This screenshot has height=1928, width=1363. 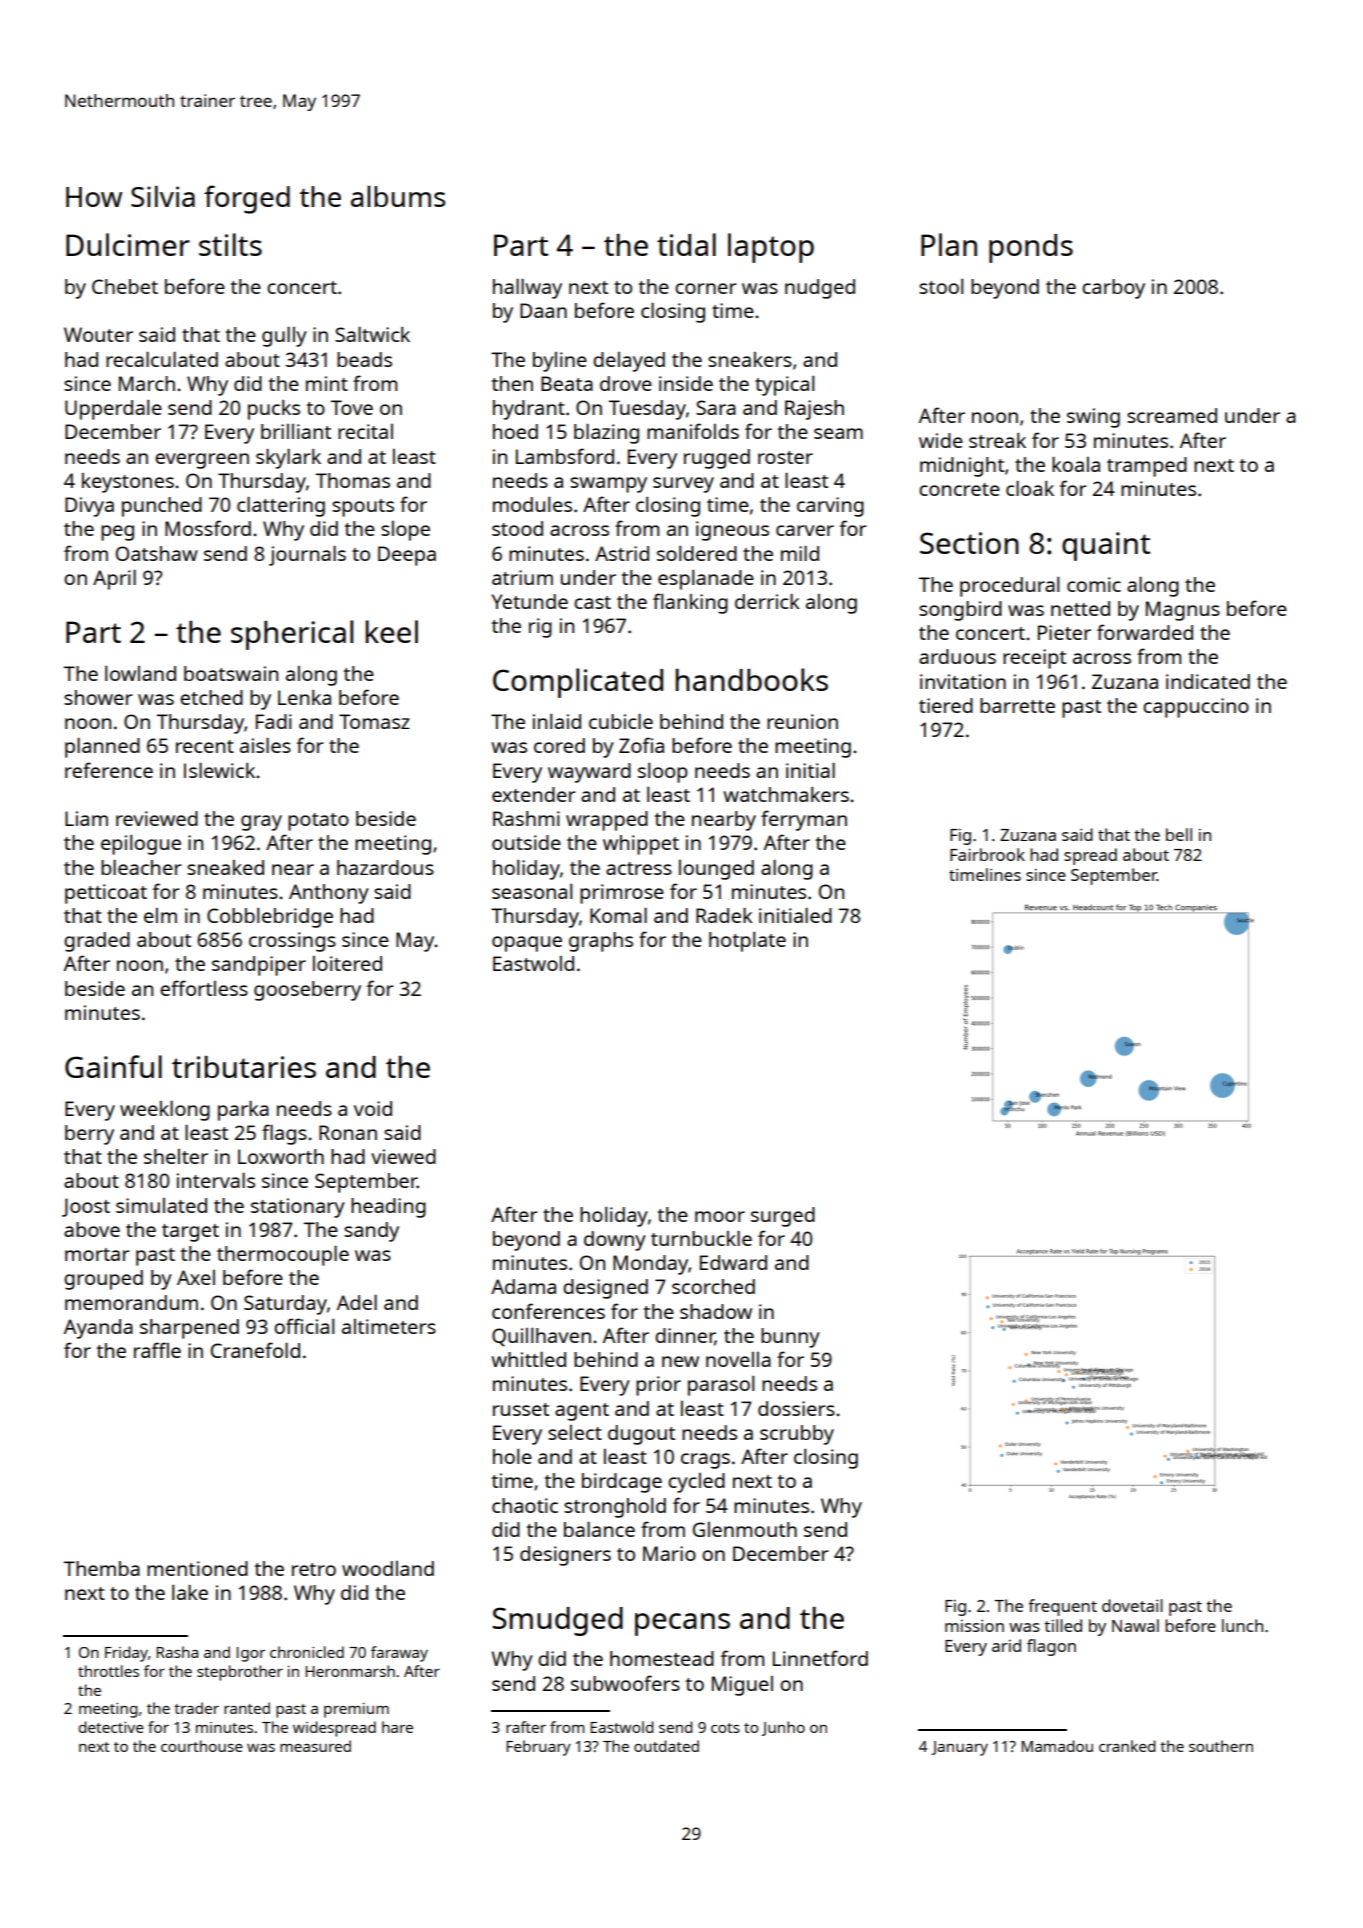 I want to click on Mamadou, so click(x=1057, y=1746).
